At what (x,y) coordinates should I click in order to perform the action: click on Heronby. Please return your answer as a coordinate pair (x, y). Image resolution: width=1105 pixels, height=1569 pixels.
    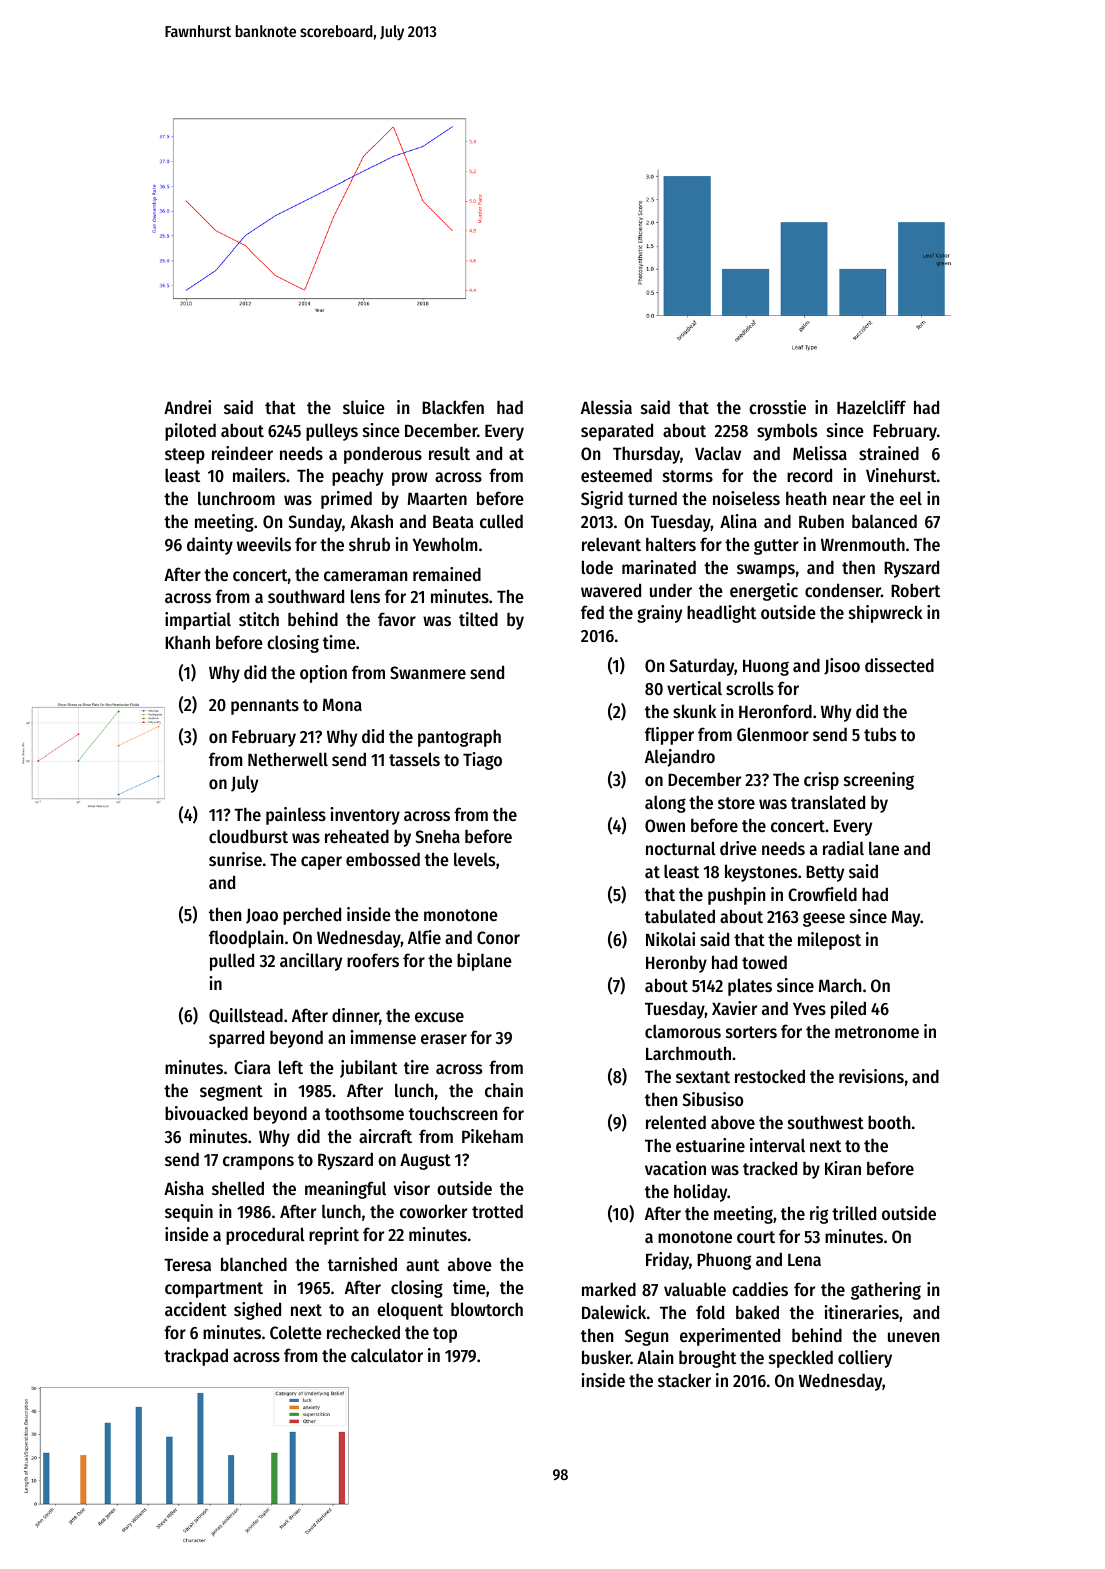
    Looking at the image, I should click on (676, 964).
